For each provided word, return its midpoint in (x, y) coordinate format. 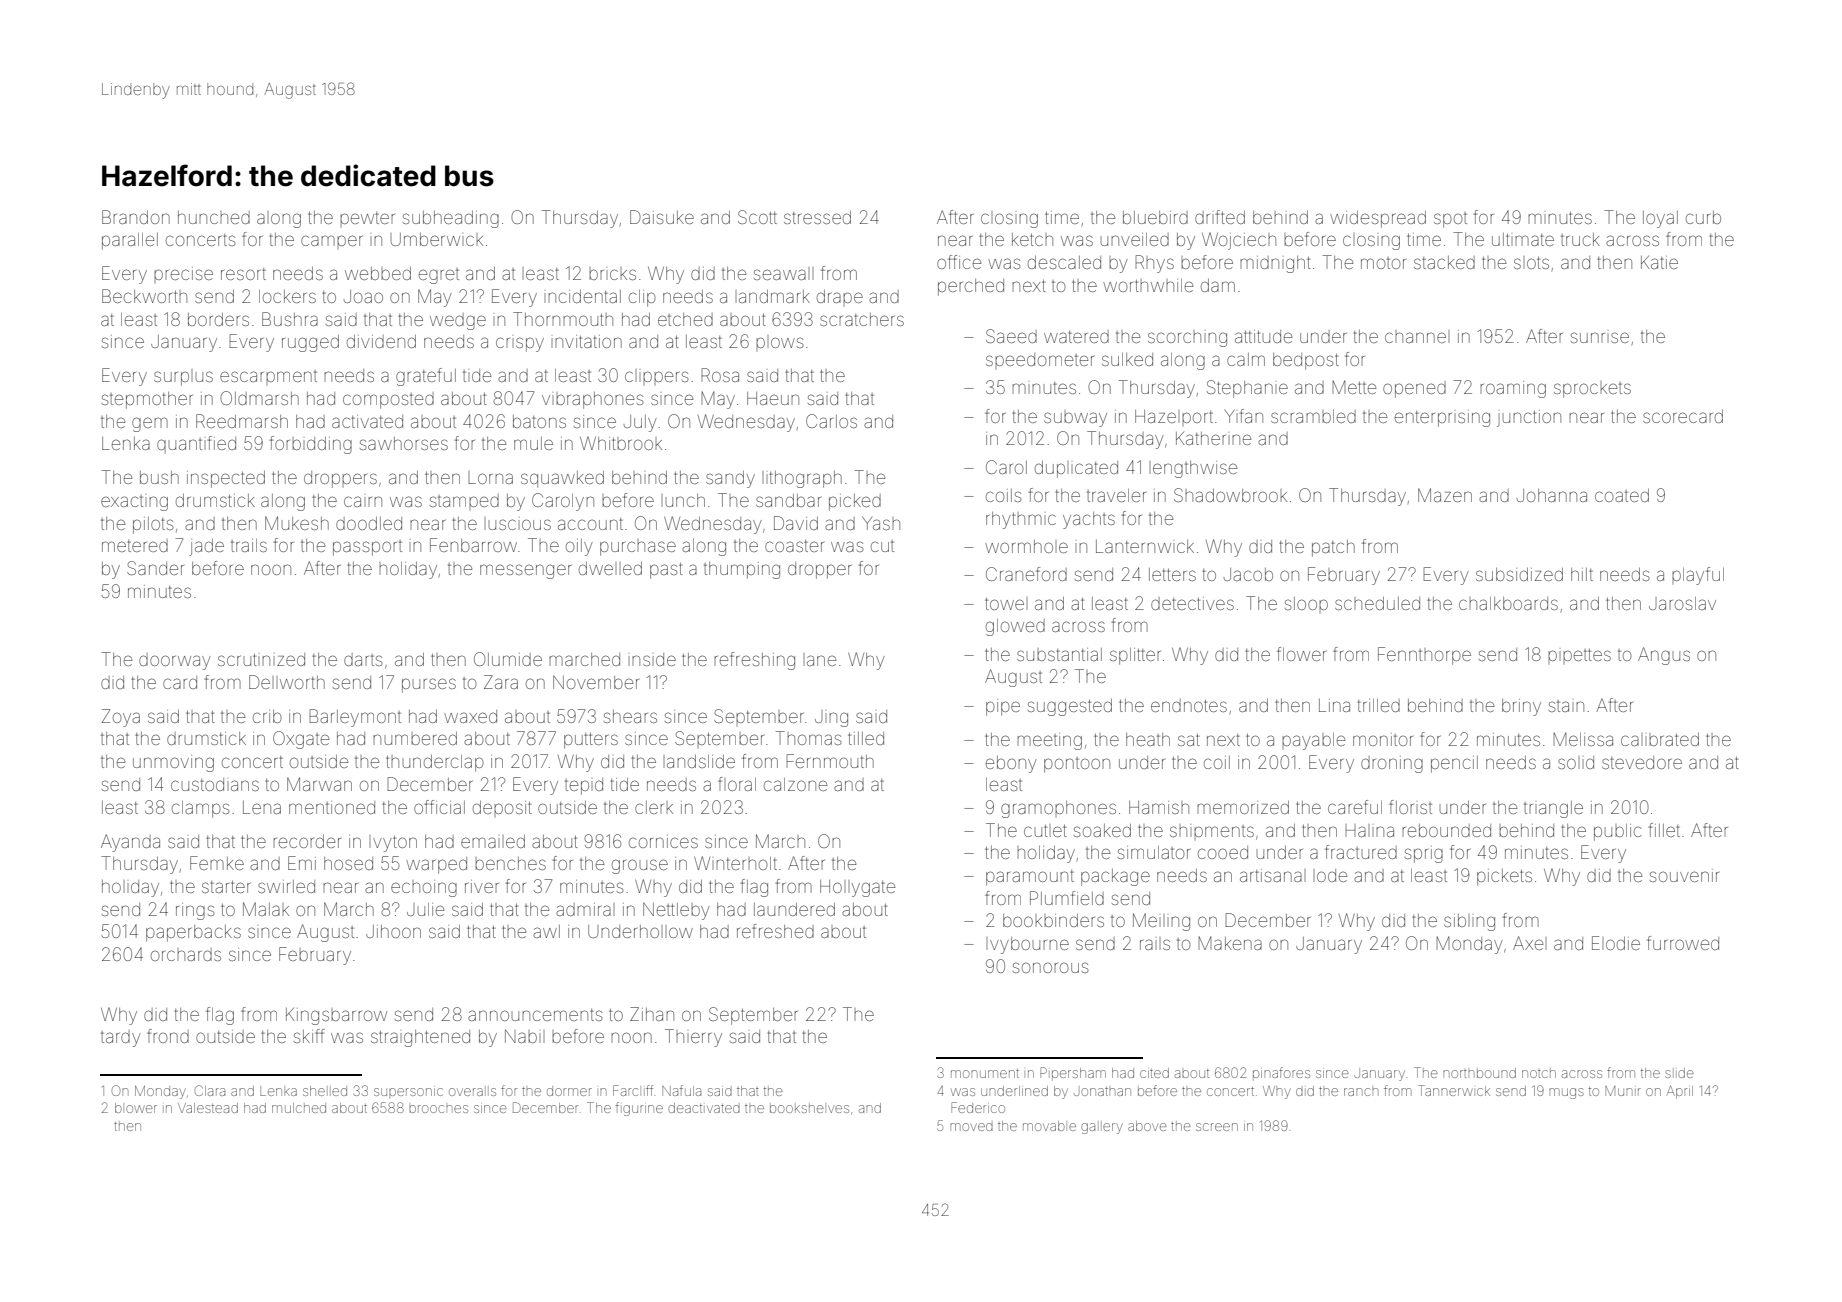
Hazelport (1174, 416)
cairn (363, 501)
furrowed (1683, 943)
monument (985, 1073)
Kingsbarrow (336, 1016)
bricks (612, 274)
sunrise (1600, 337)
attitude (1263, 336)
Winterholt (735, 863)
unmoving (173, 763)
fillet (1664, 830)
